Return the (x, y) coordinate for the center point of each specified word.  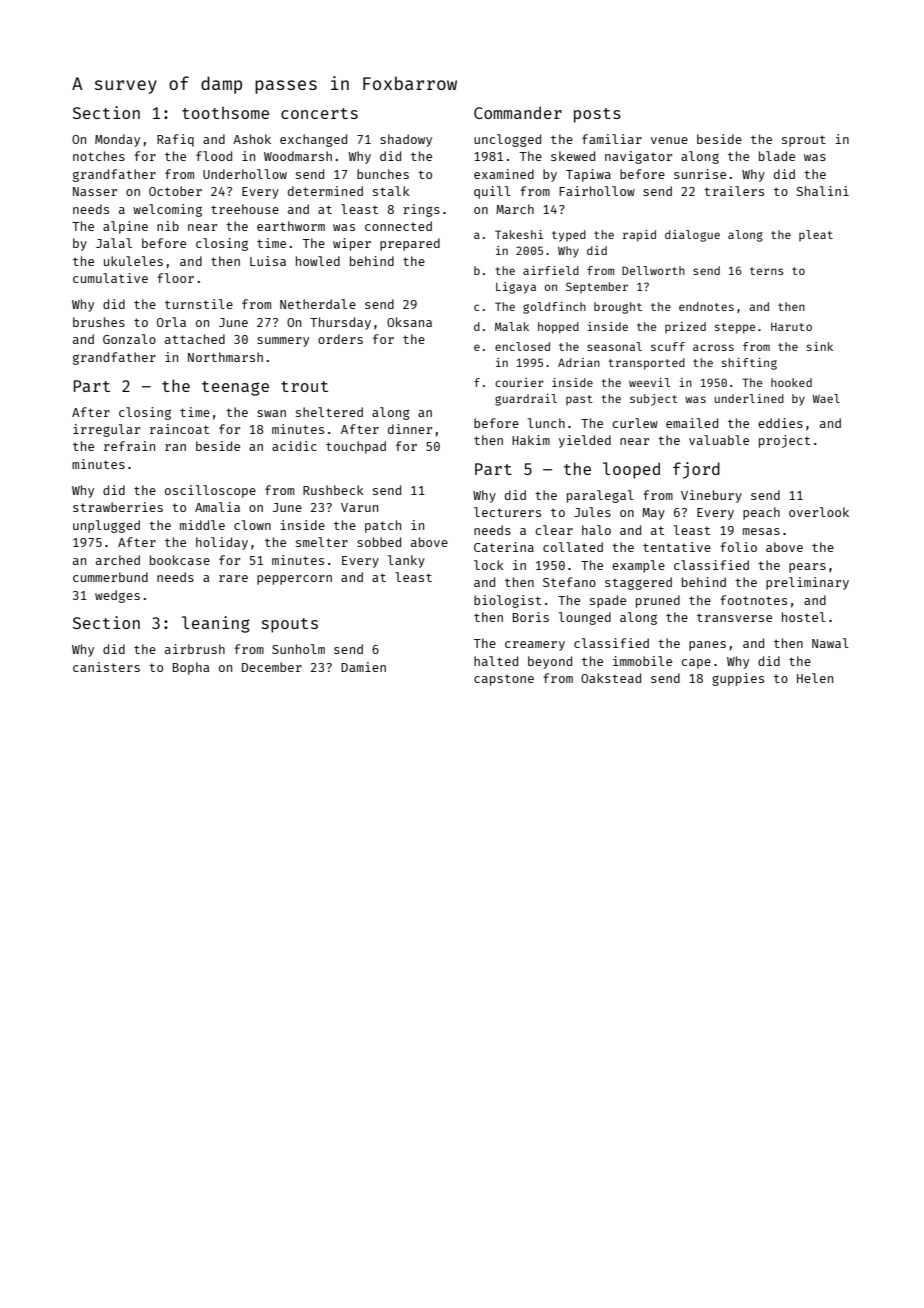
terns (767, 271)
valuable (719, 440)
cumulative (110, 278)
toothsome (225, 112)
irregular (106, 430)
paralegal (600, 496)
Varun (359, 507)
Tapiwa (588, 175)
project (784, 441)
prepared (410, 244)
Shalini (823, 191)
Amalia (217, 507)
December (272, 667)
